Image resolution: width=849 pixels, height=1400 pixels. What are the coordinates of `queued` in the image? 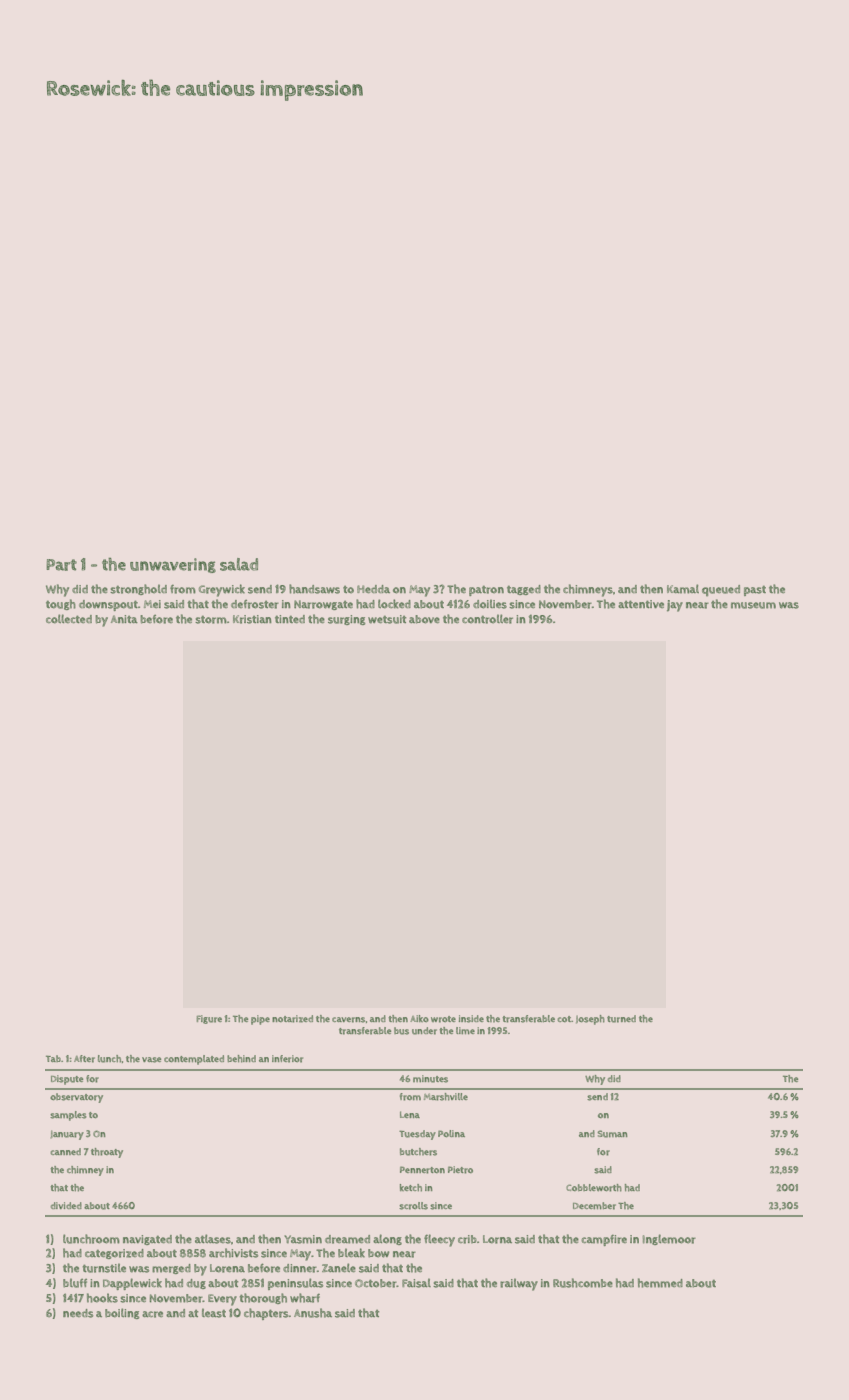 It's located at (721, 590).
